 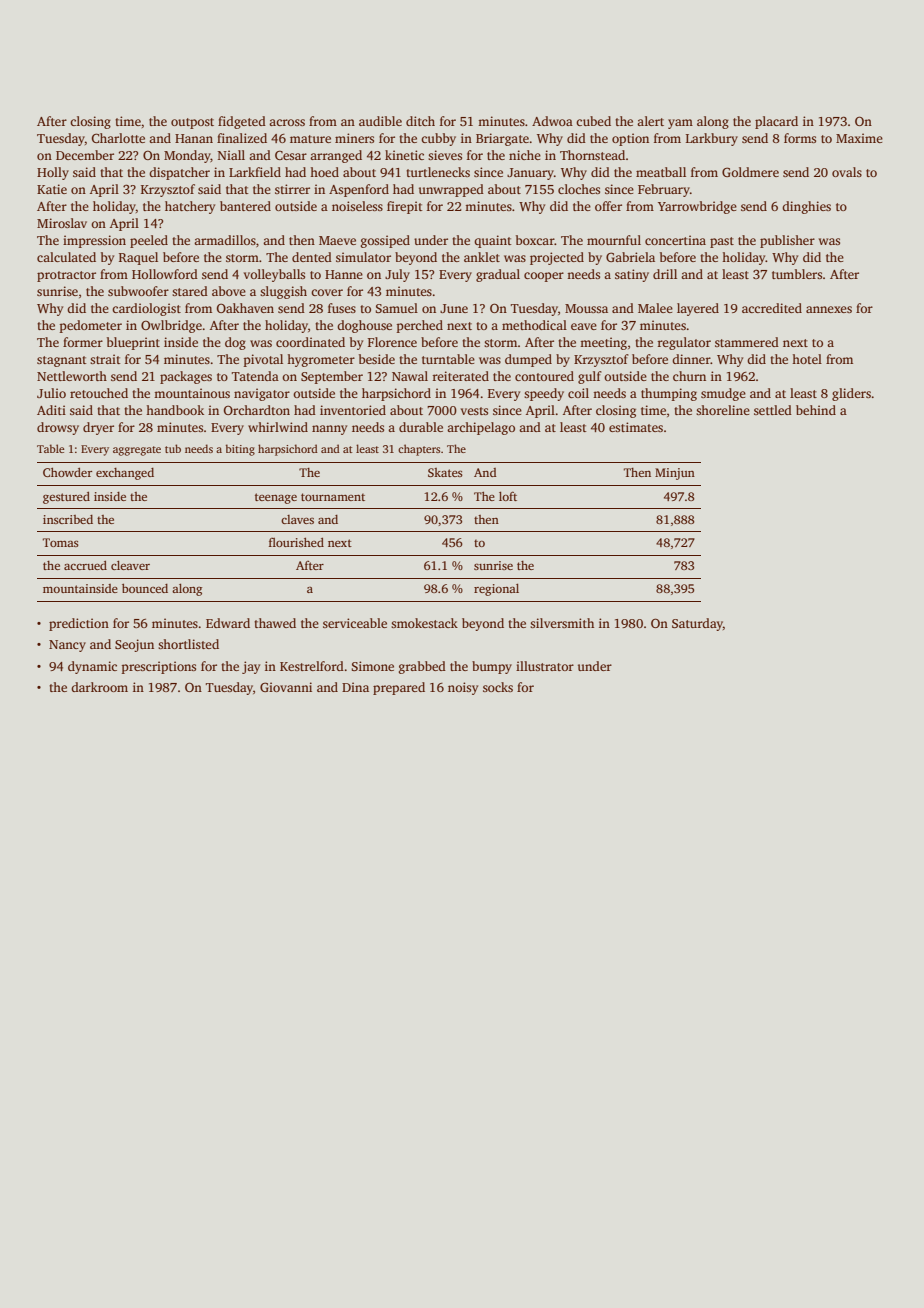 What do you see at coordinates (286, 687) in the screenshot?
I see `Giovanni` at bounding box center [286, 687].
